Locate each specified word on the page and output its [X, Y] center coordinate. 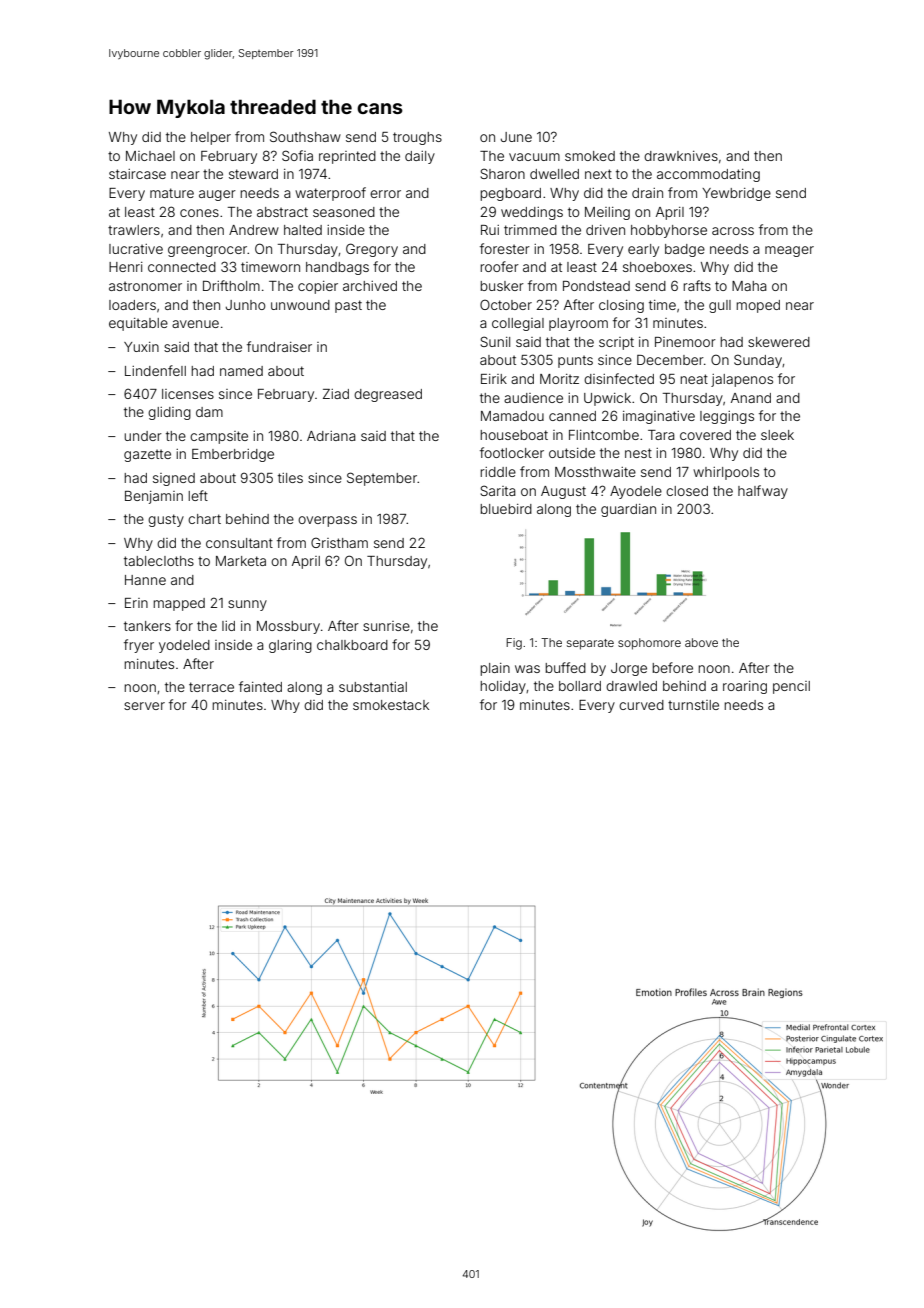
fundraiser [279, 346]
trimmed [530, 230]
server [144, 706]
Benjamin [154, 497]
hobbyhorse [669, 231]
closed [687, 491]
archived [370, 286]
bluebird [506, 509]
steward [253, 174]
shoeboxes [657, 267]
